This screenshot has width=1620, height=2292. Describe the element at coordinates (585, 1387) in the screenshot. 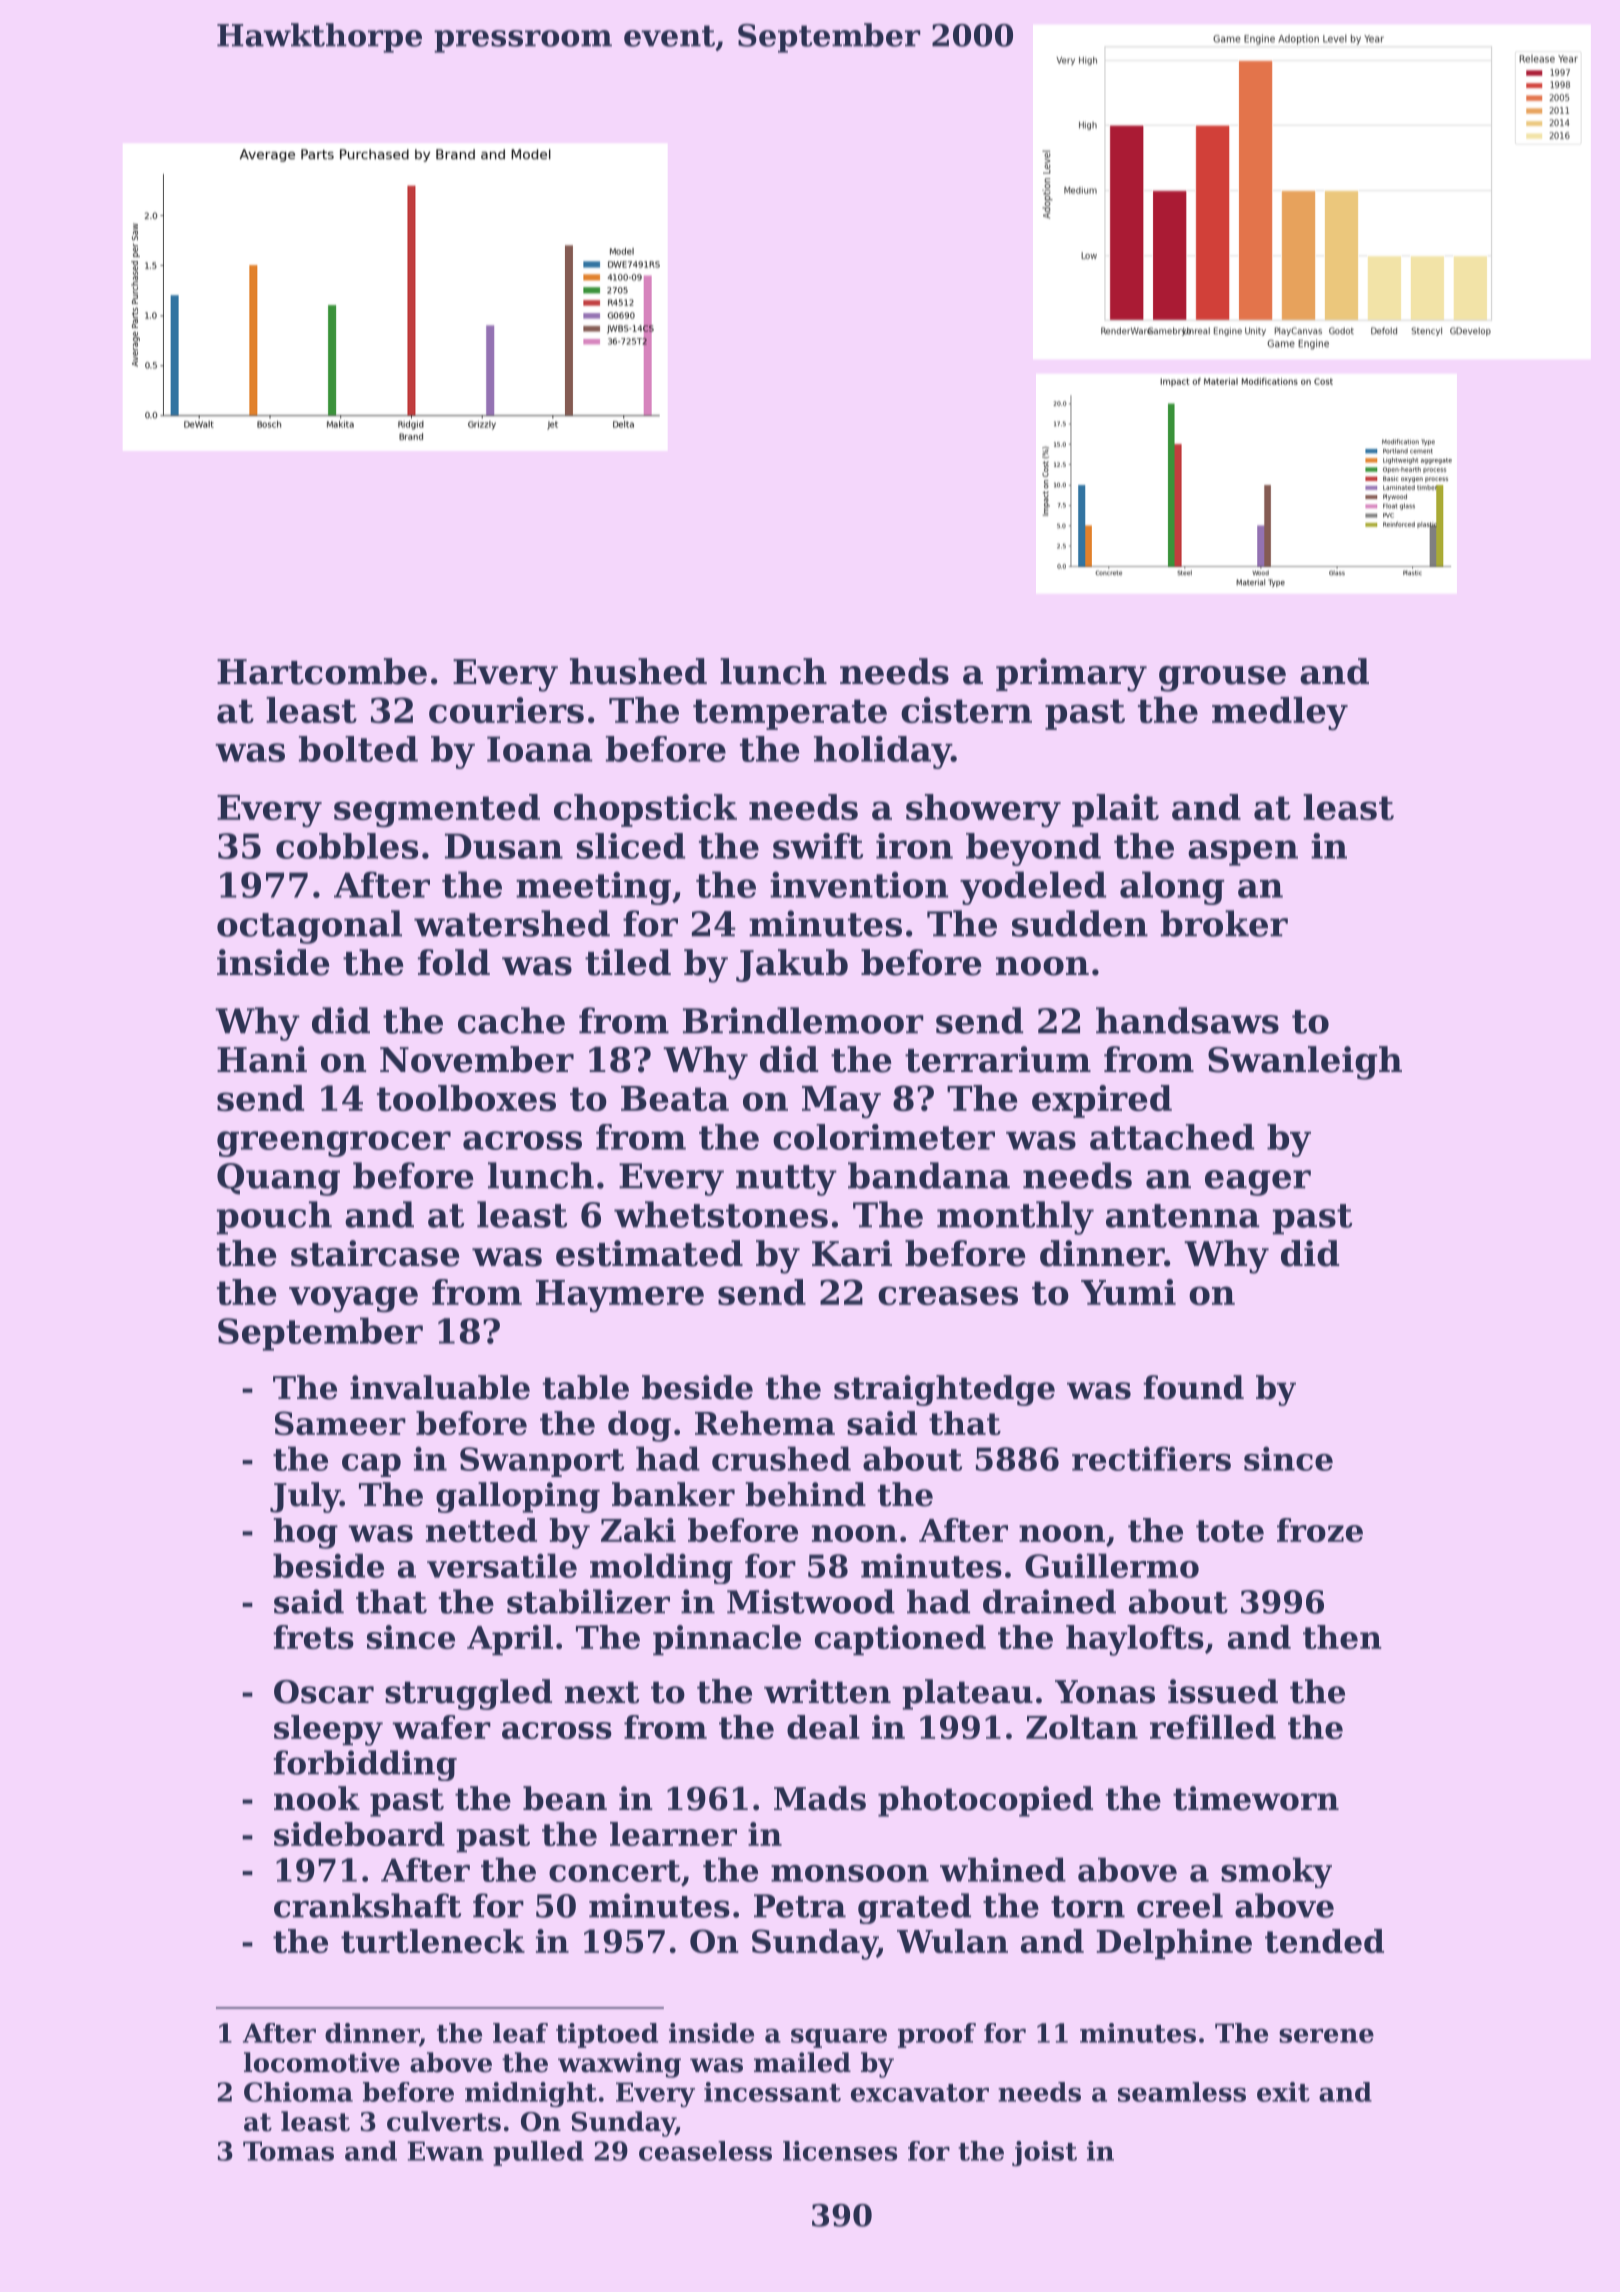

I see `table` at that location.
